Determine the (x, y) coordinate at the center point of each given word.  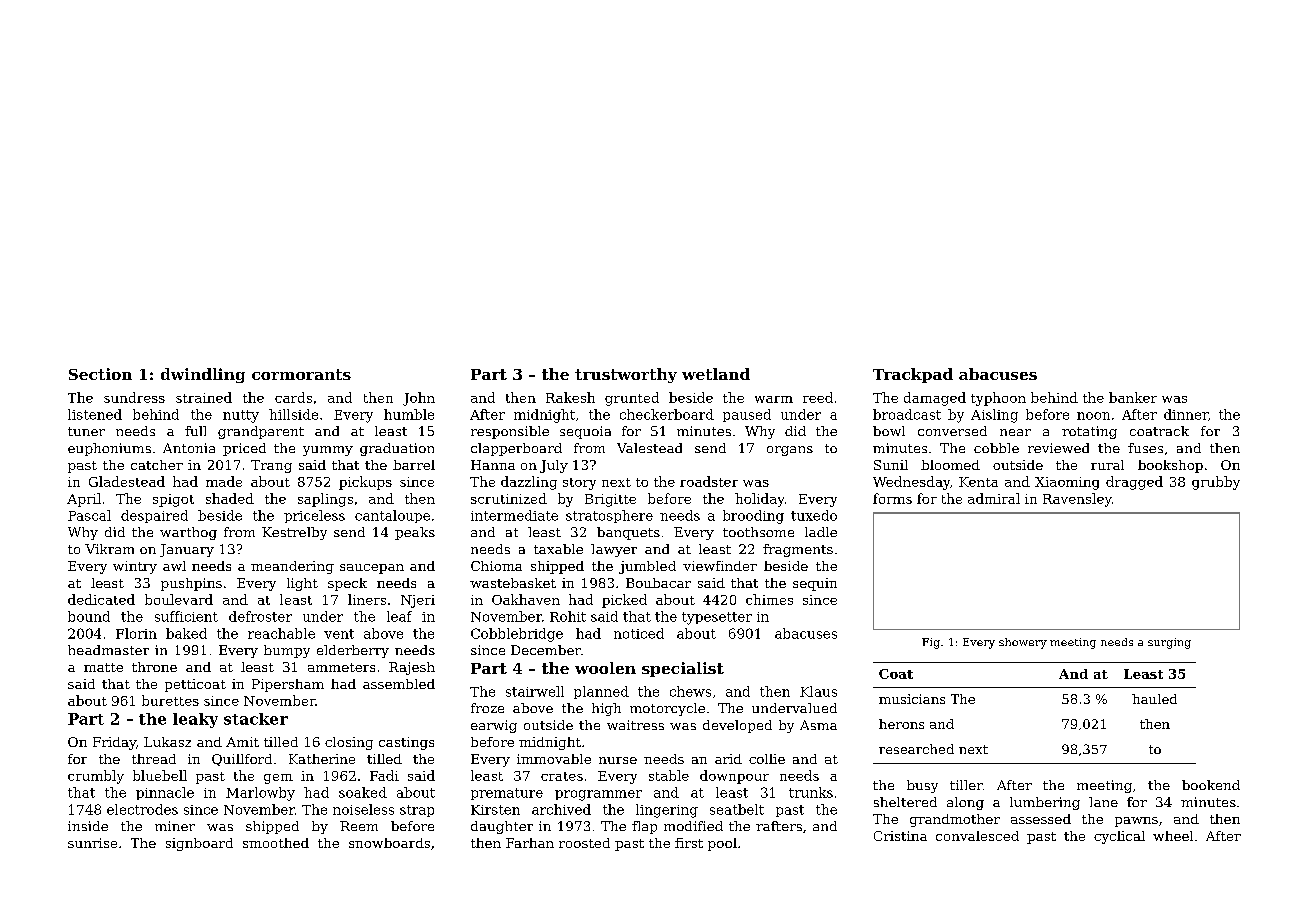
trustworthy (626, 375)
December (546, 650)
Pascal (89, 515)
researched (916, 749)
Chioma (496, 566)
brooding (753, 517)
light (302, 584)
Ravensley (1077, 500)
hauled (1154, 699)
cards (293, 397)
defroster (260, 616)
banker (1133, 397)
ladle (821, 532)
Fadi (384, 775)
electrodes (142, 809)
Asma (818, 725)
